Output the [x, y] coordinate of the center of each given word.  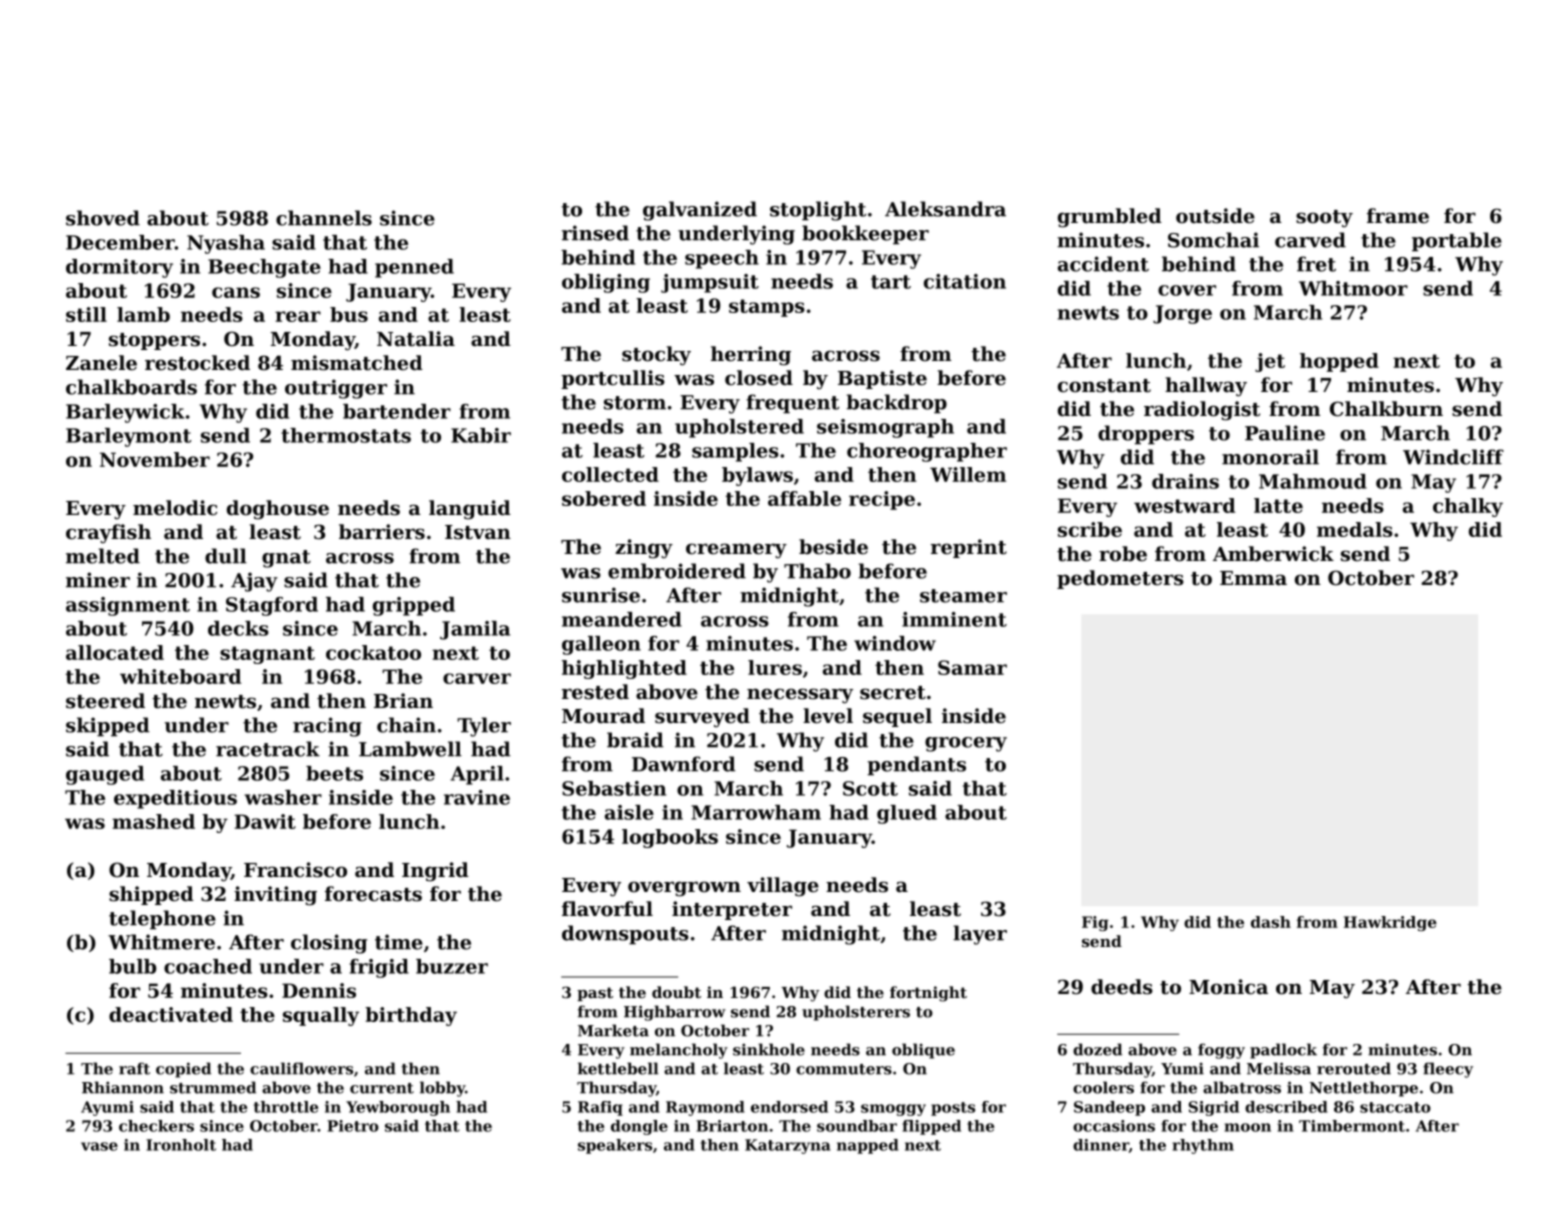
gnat [286, 559]
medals [1355, 529]
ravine [477, 797]
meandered [622, 619]
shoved [103, 218]
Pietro [353, 1126]
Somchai [1213, 240]
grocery [966, 744]
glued [907, 814]
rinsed [595, 233]
